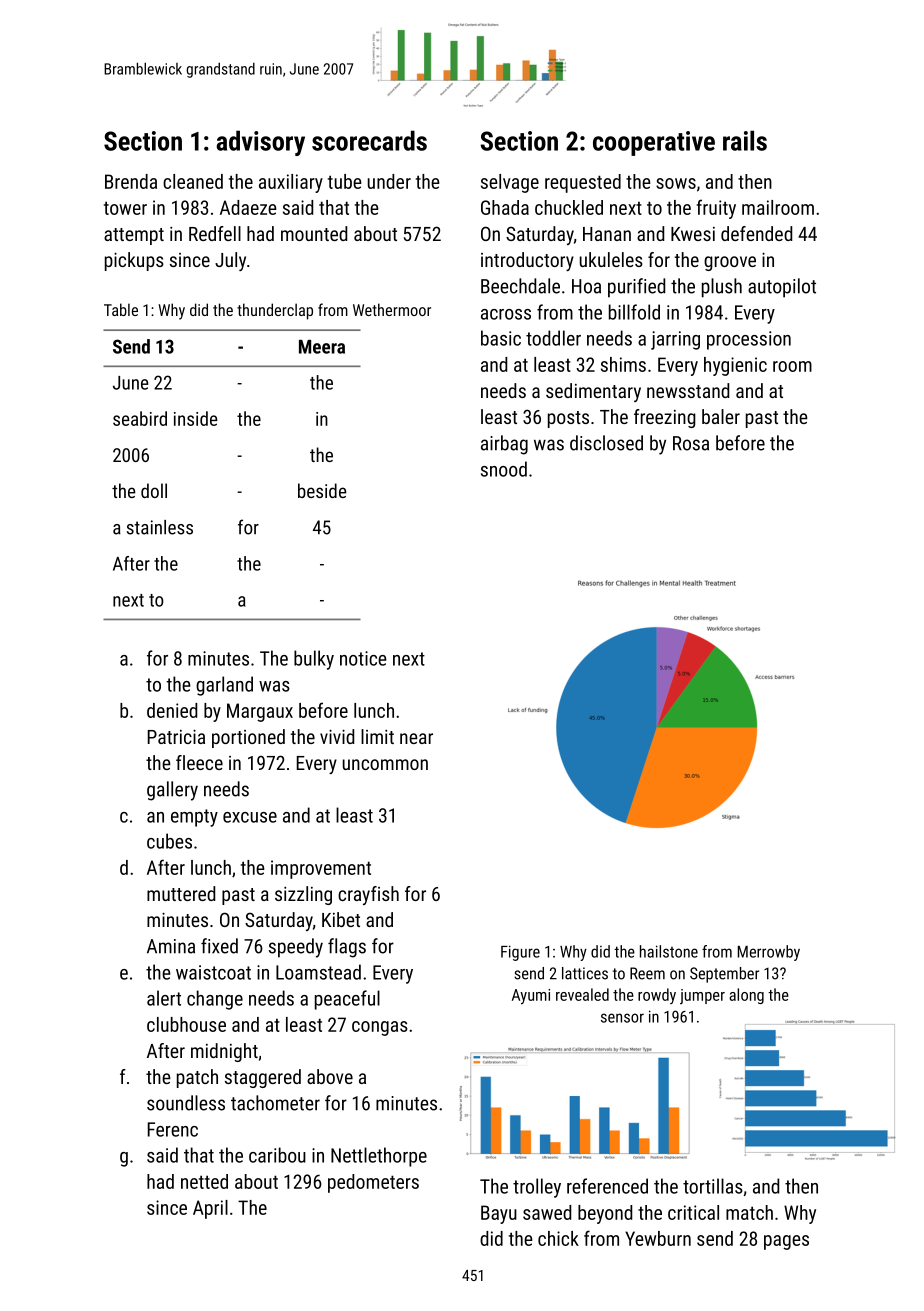  I want to click on requested, so click(583, 183).
